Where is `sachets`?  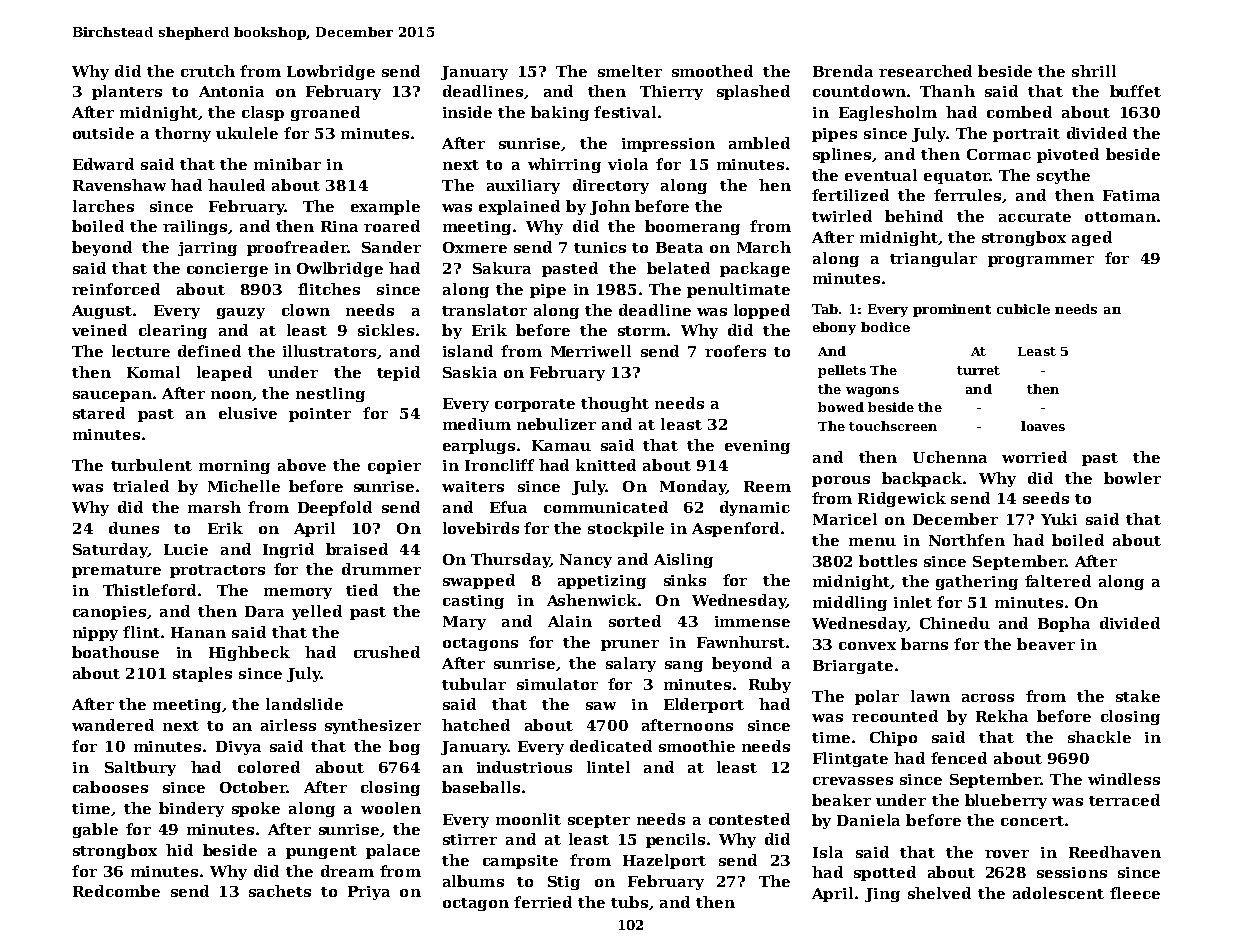
sachets is located at coordinates (280, 891).
